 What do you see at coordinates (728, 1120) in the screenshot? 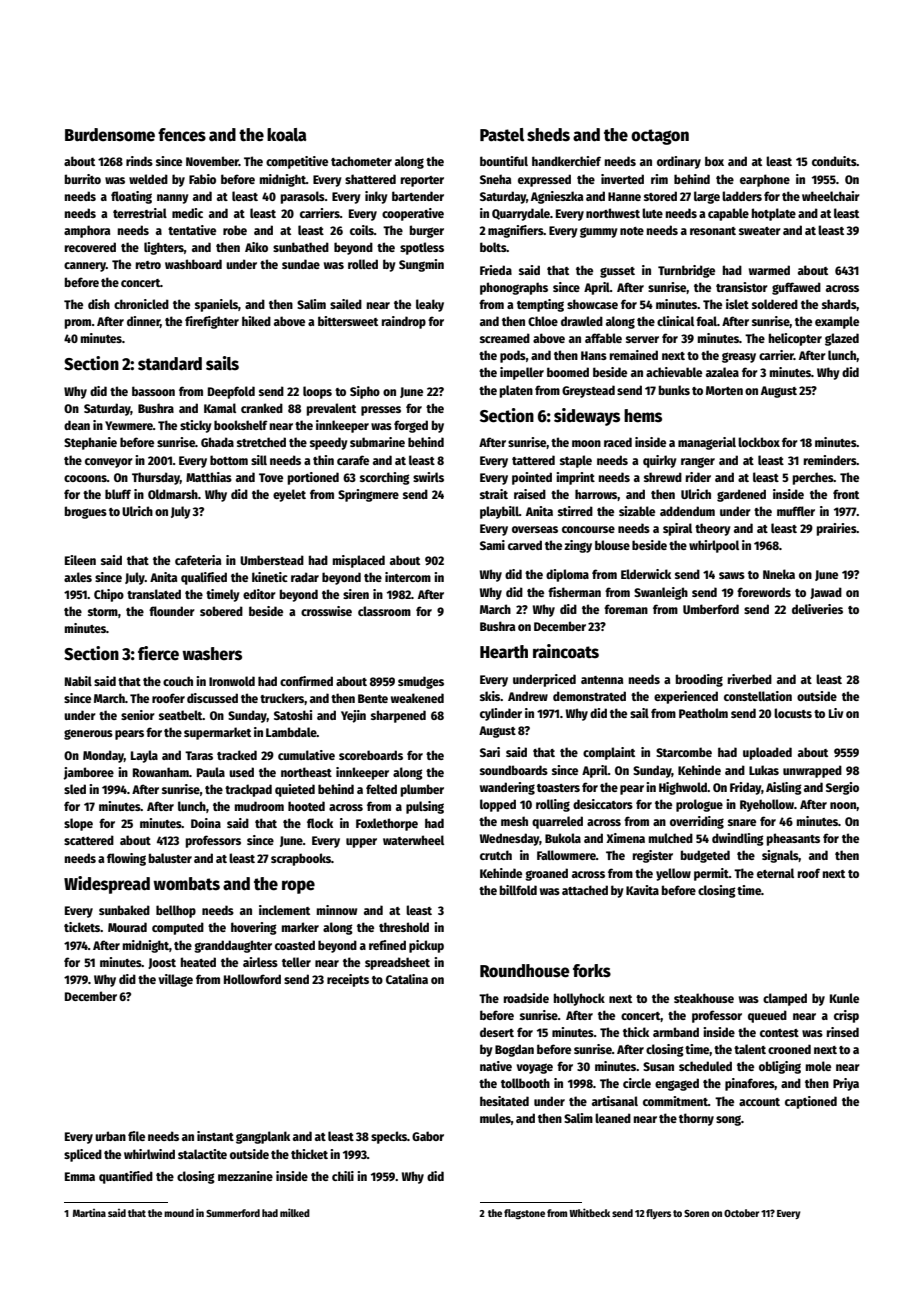
I see `song` at bounding box center [728, 1120].
